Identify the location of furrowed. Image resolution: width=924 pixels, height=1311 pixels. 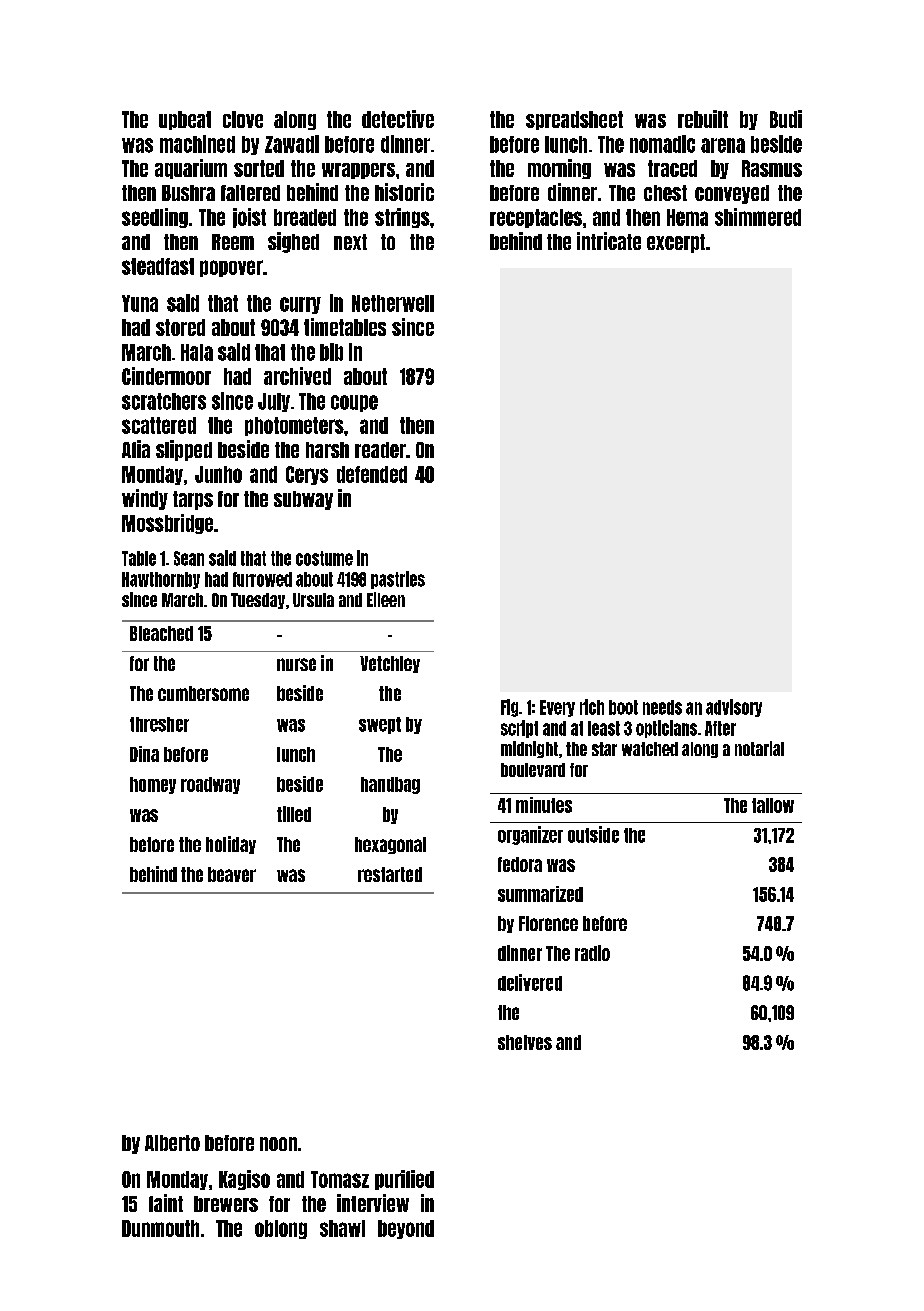
(262, 579).
